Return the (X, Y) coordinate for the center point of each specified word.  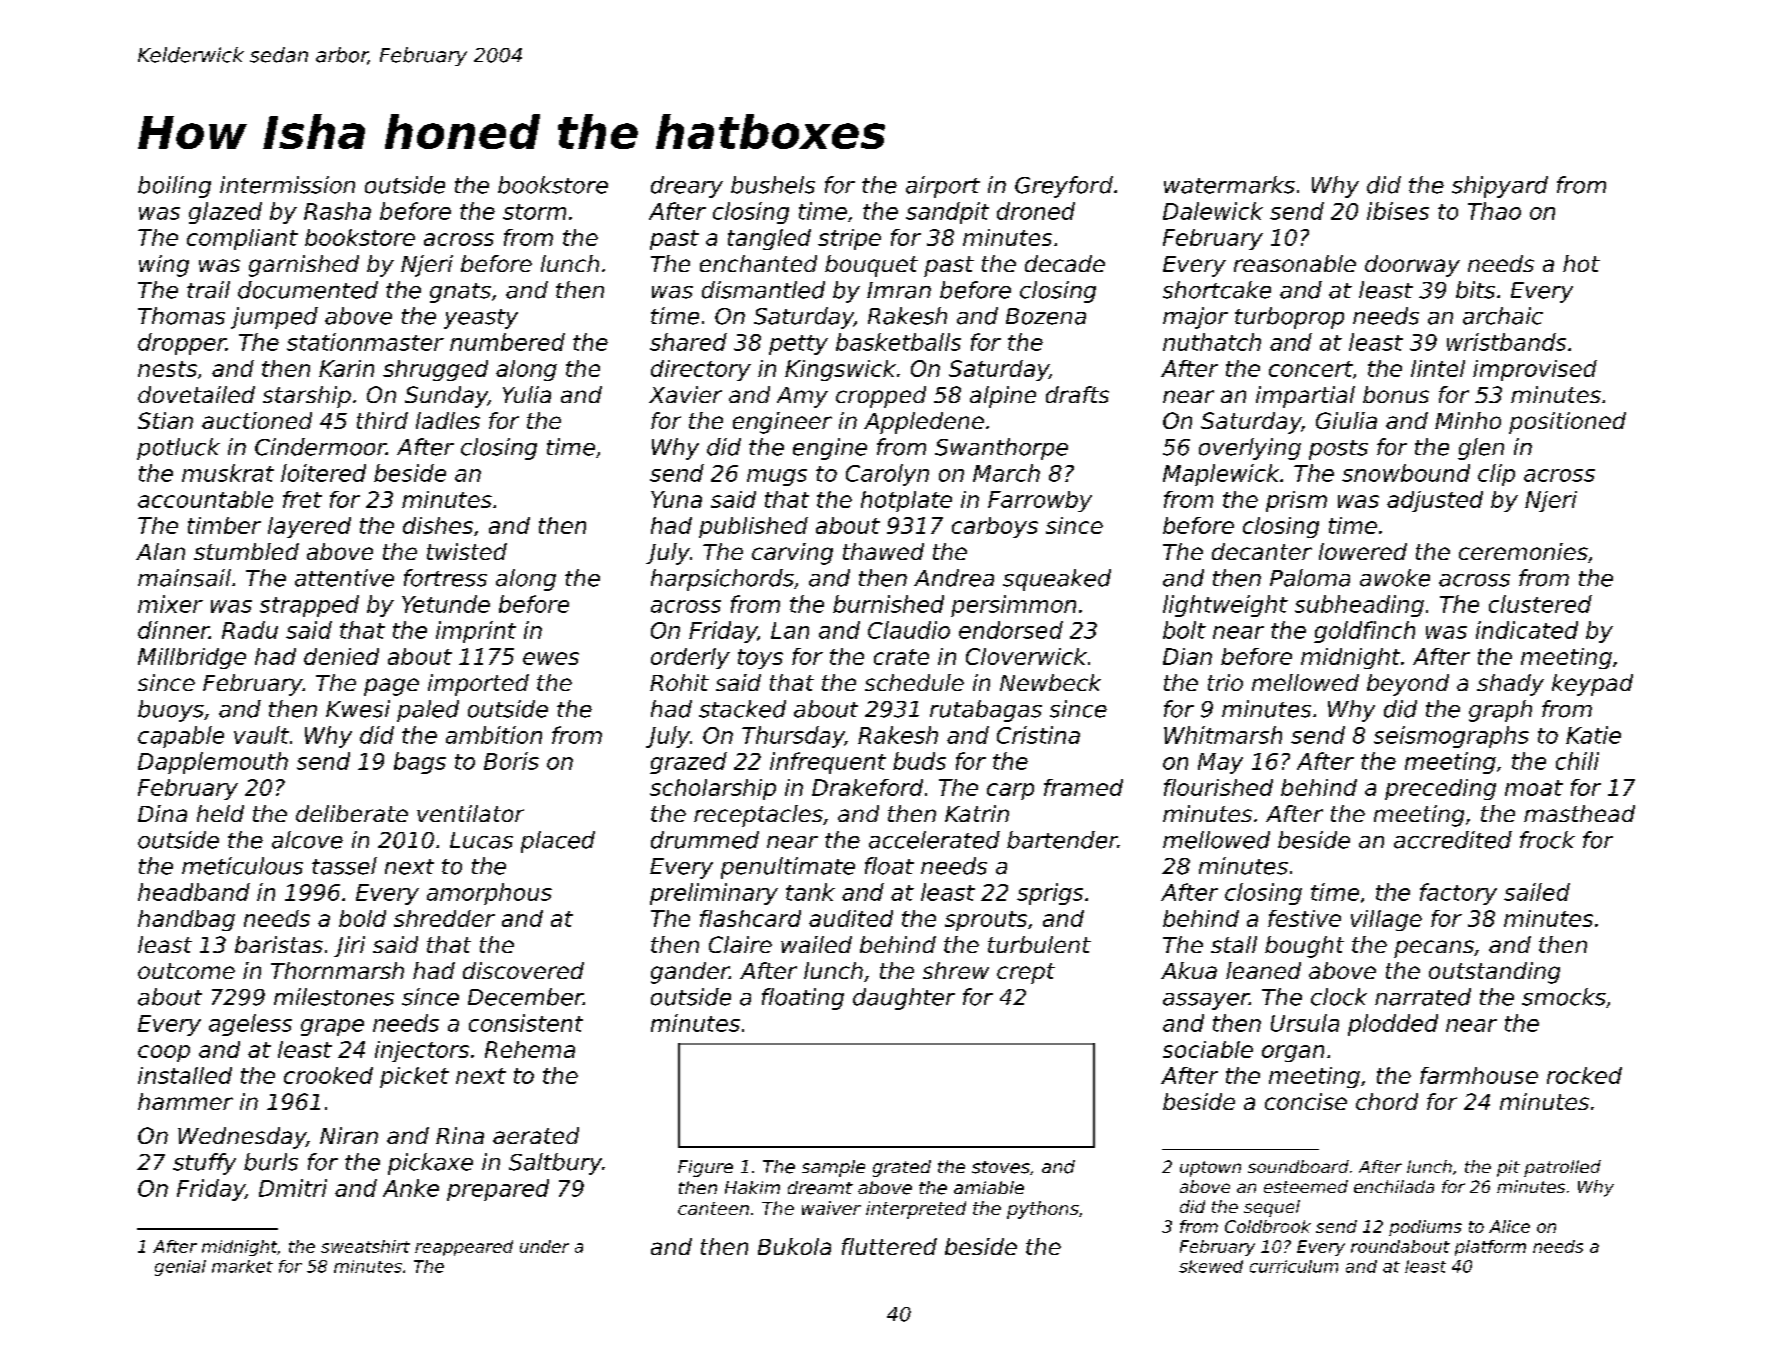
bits (1475, 290)
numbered (507, 342)
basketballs (898, 342)
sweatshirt (365, 1246)
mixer (170, 604)
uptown (1210, 1169)
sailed (1537, 892)
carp (1010, 791)
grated (902, 1168)
